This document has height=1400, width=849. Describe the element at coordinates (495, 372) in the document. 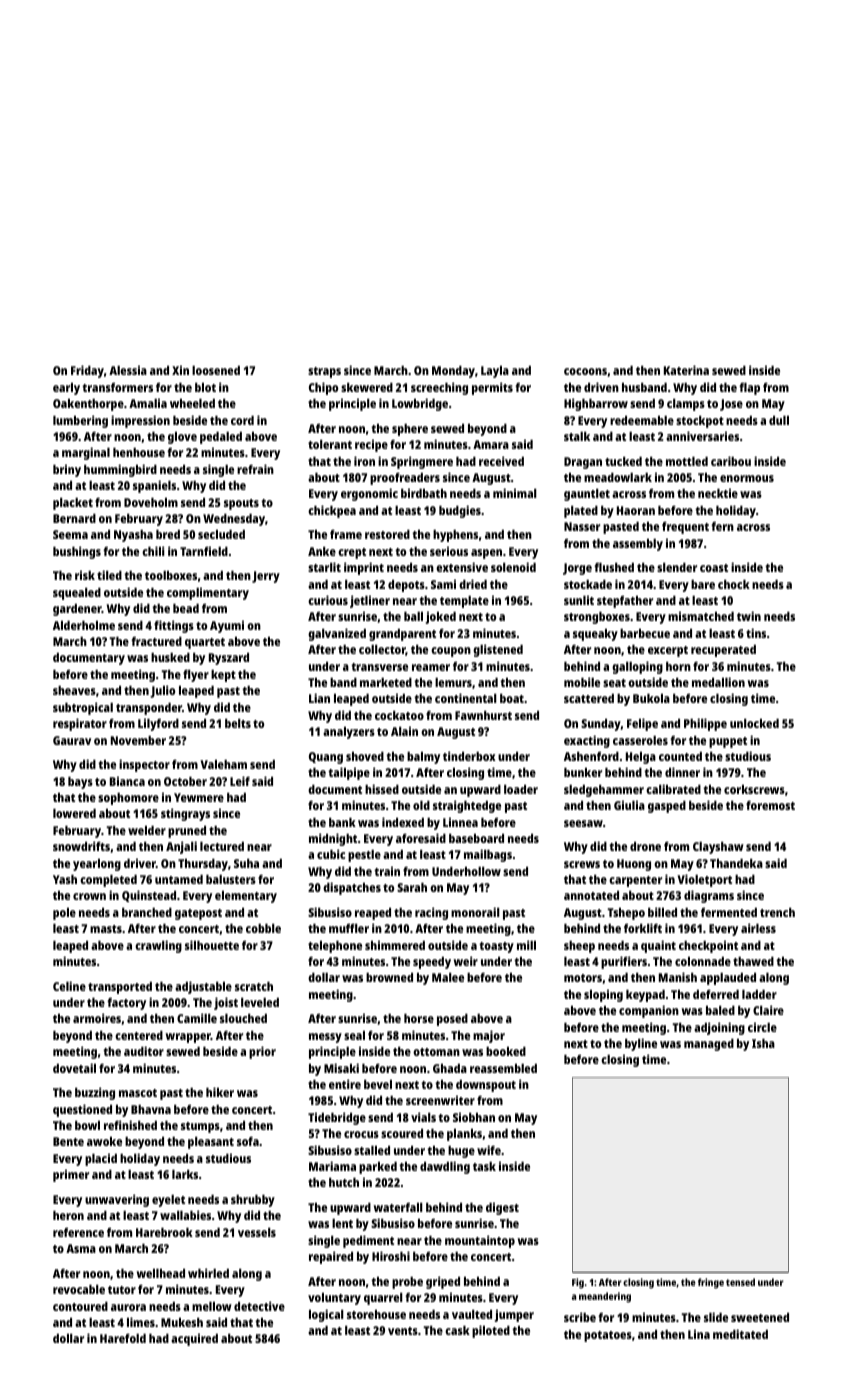

I see `Layla` at that location.
